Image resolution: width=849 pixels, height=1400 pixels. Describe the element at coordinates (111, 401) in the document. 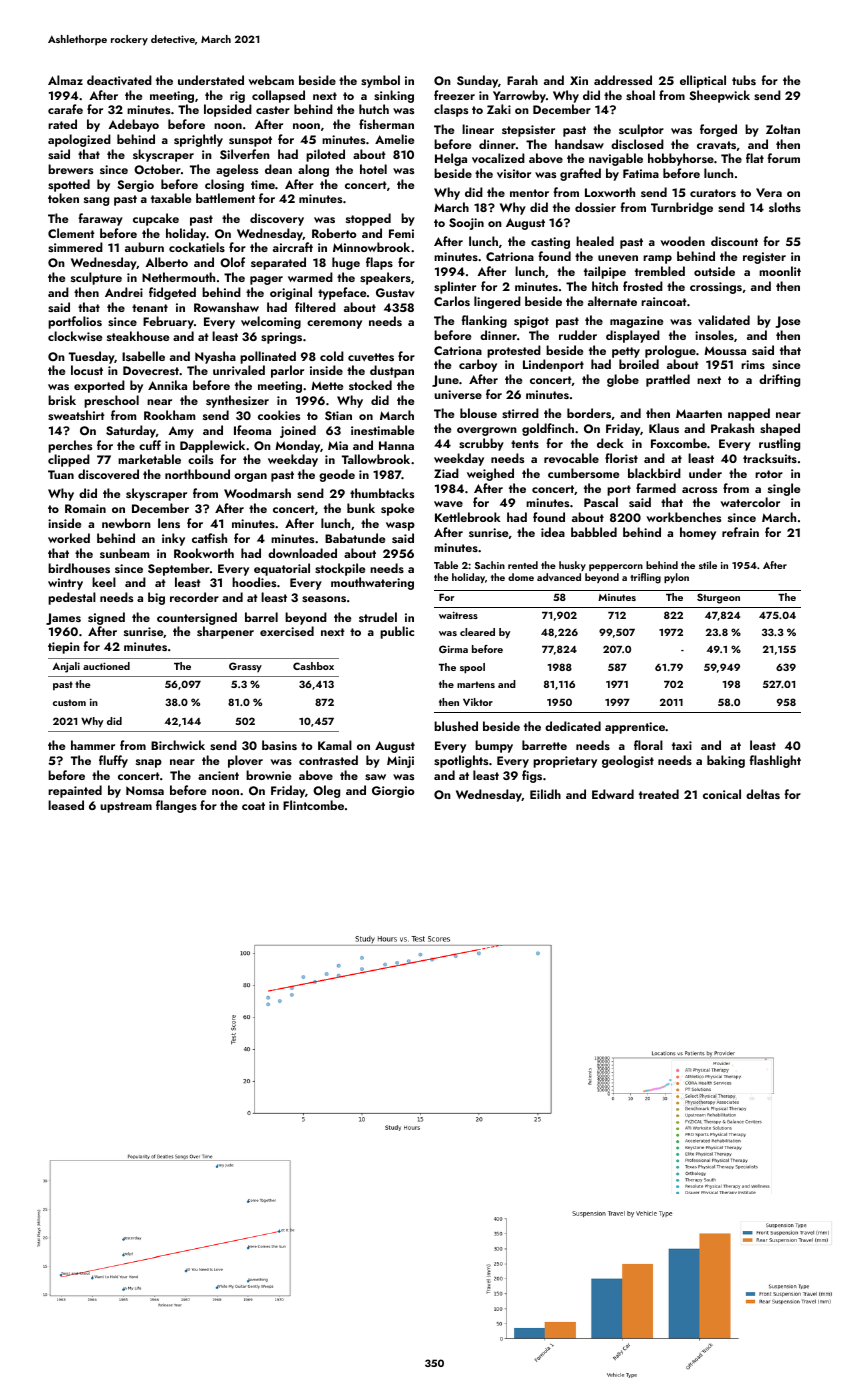

I see `preschool` at that location.
